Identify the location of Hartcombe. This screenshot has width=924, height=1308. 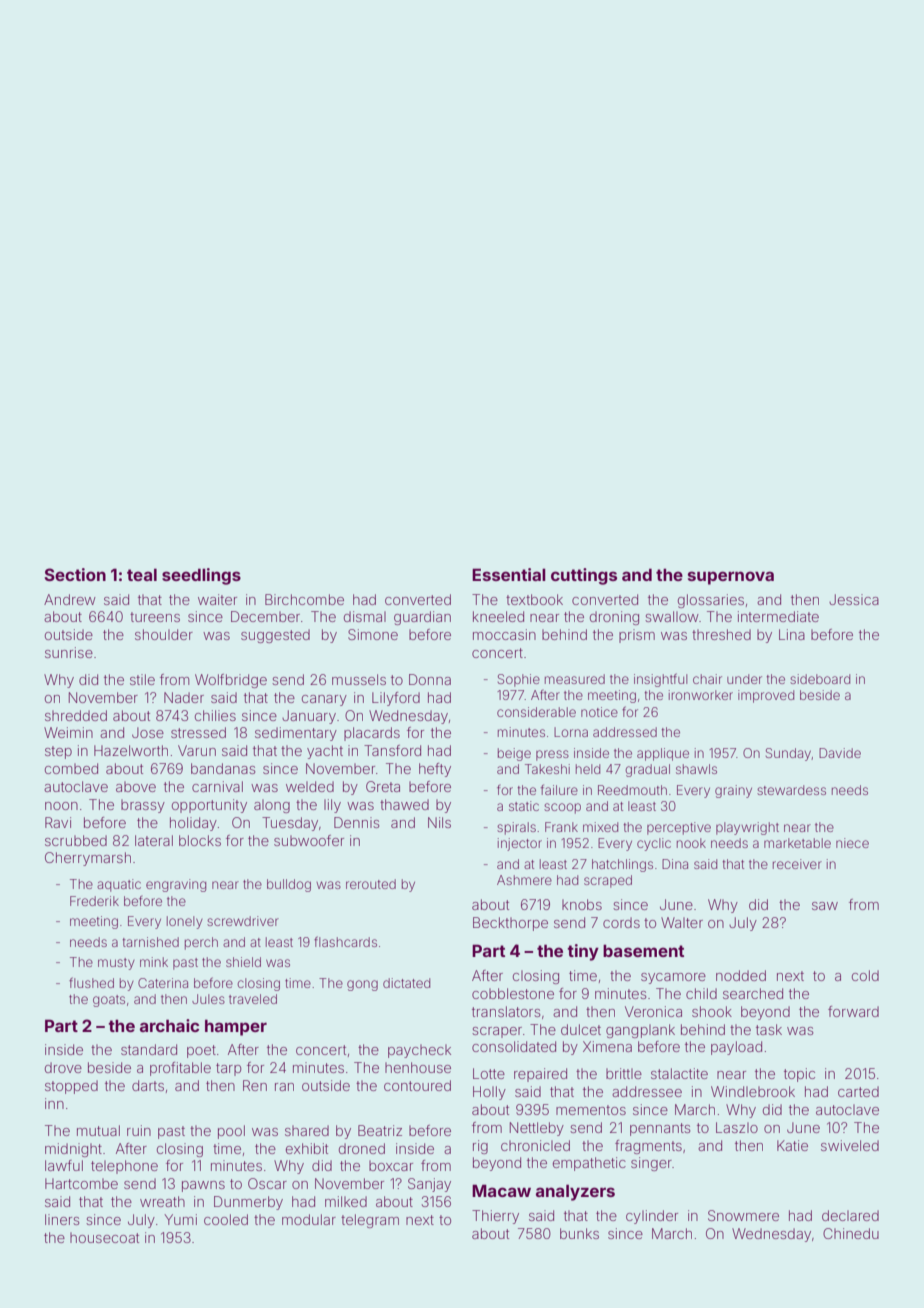
(81, 1183).
